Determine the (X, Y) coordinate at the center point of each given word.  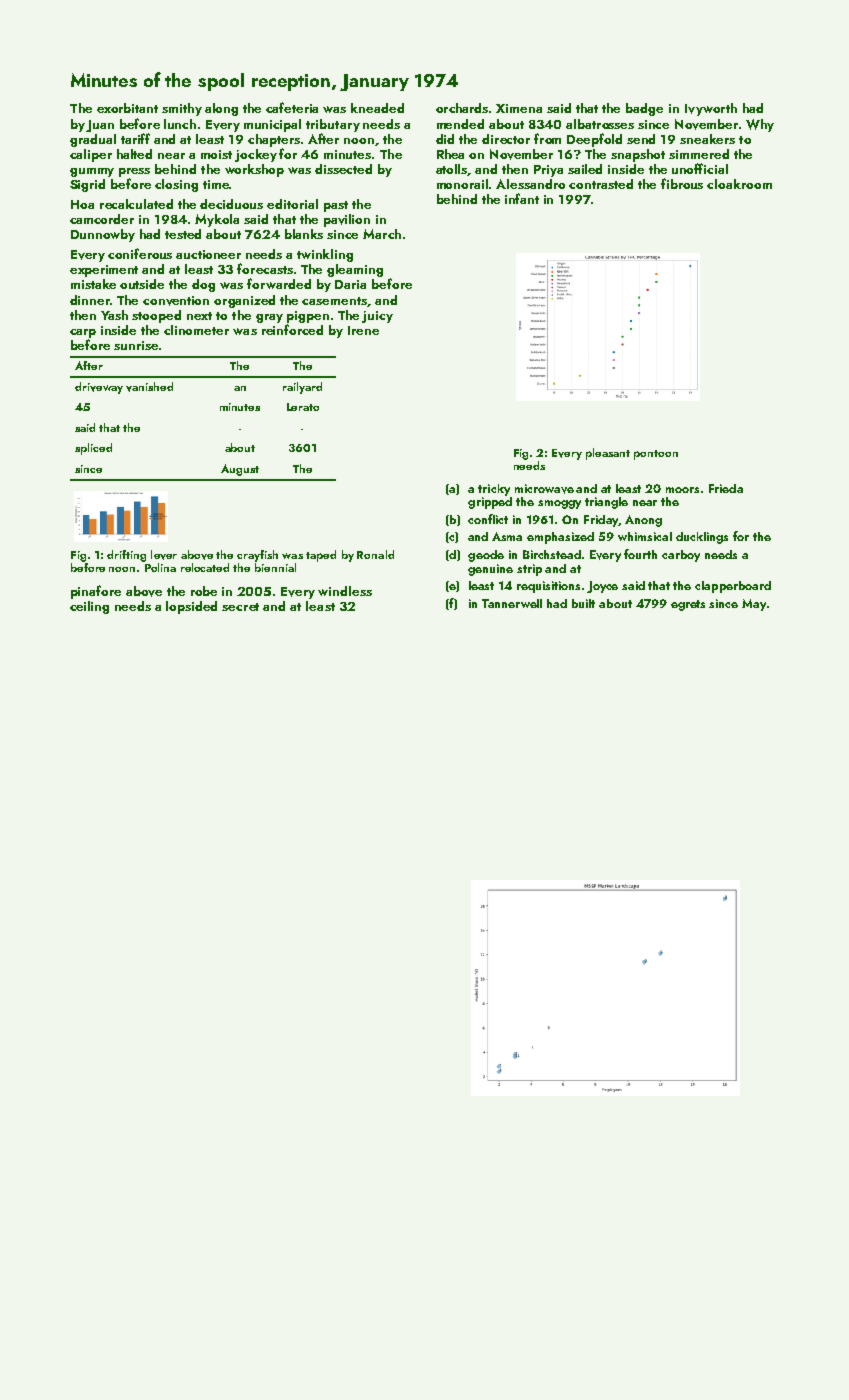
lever (164, 555)
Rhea (450, 154)
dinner (90, 300)
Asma (507, 536)
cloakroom (739, 184)
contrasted (601, 184)
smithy (182, 109)
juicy (377, 317)
